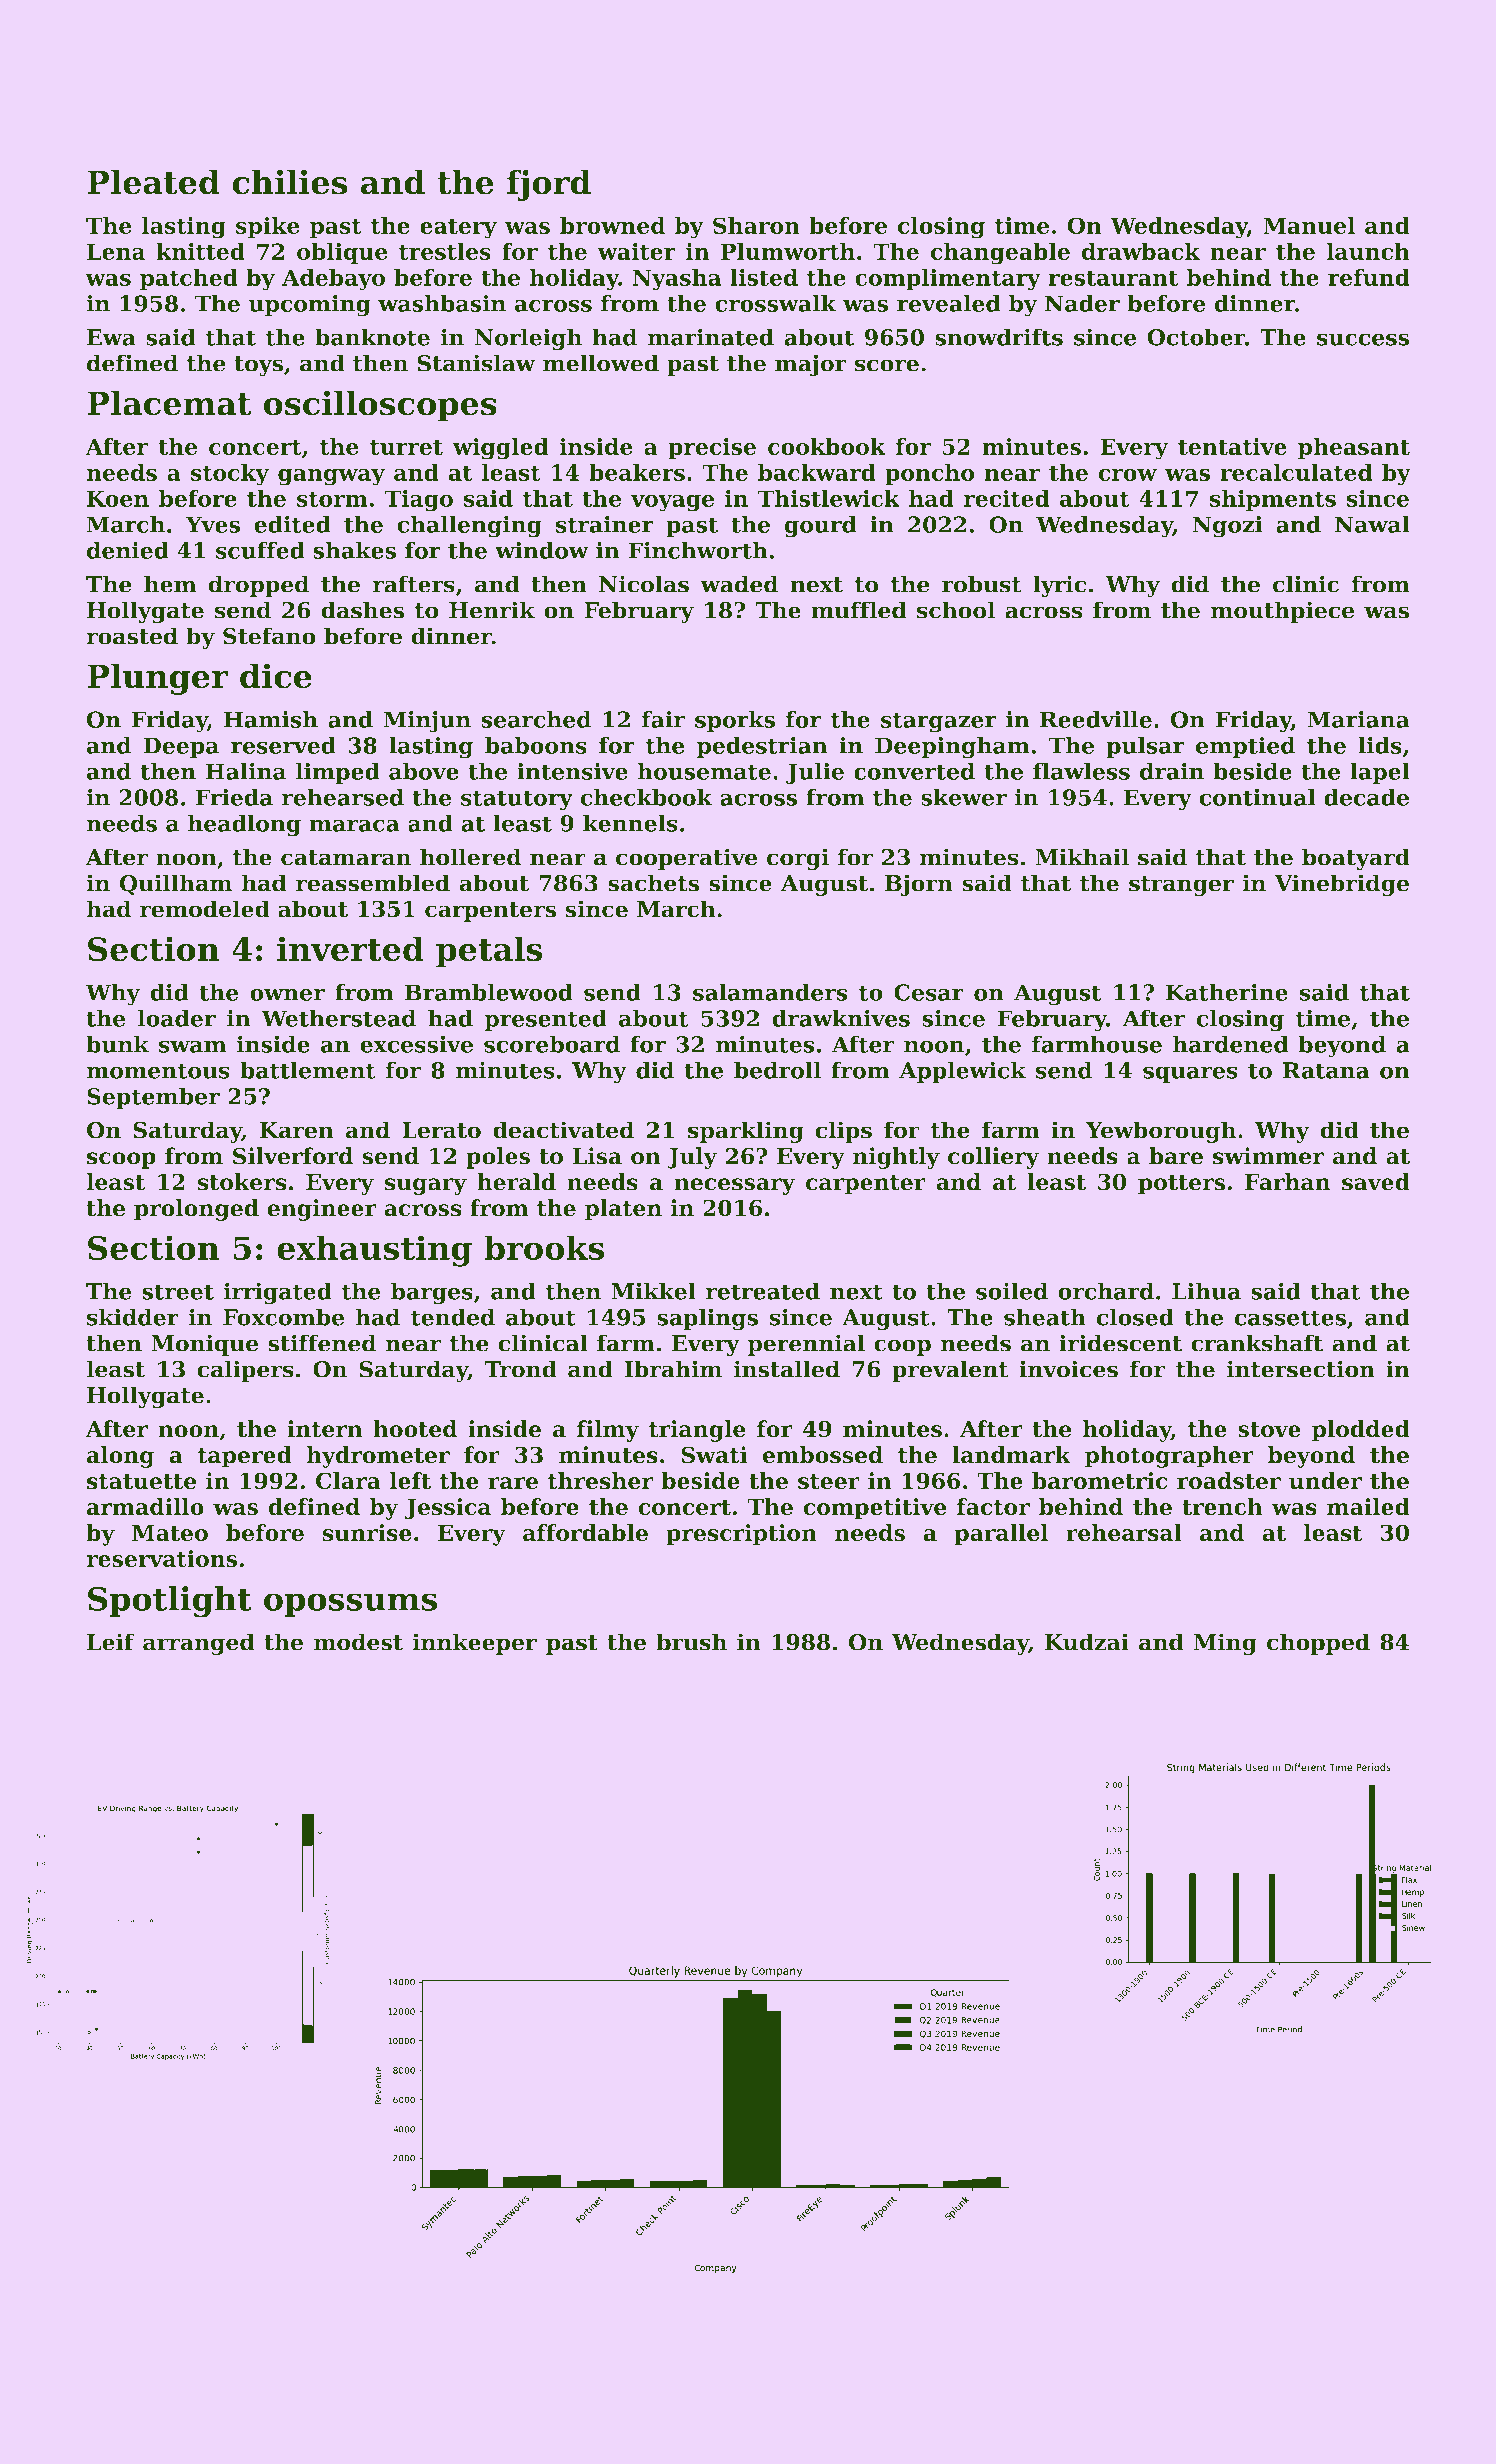 This screenshot has width=1496, height=2464. What do you see at coordinates (692, 1642) in the screenshot?
I see `brush` at bounding box center [692, 1642].
